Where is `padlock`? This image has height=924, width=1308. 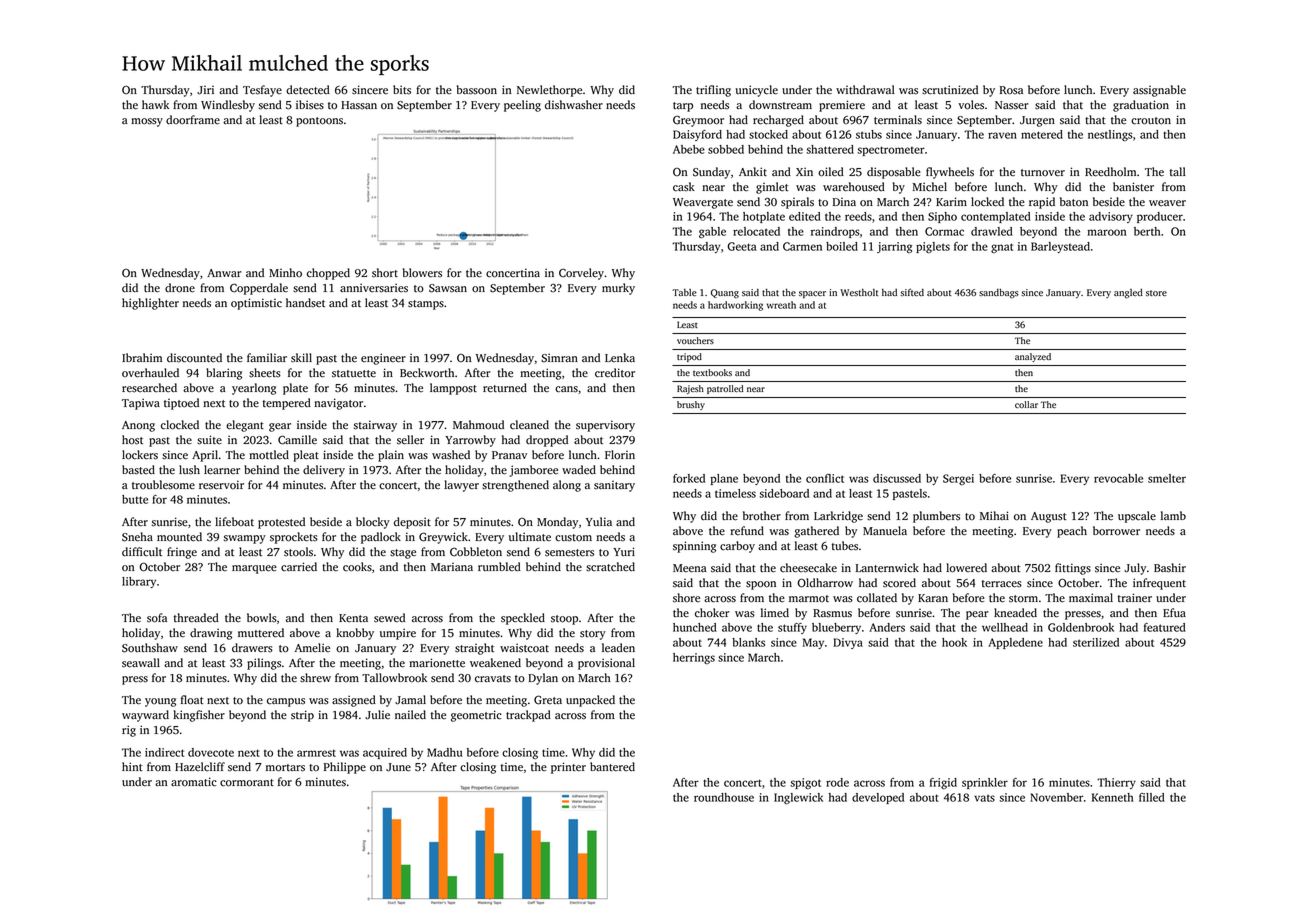
padlock is located at coordinates (381, 538).
